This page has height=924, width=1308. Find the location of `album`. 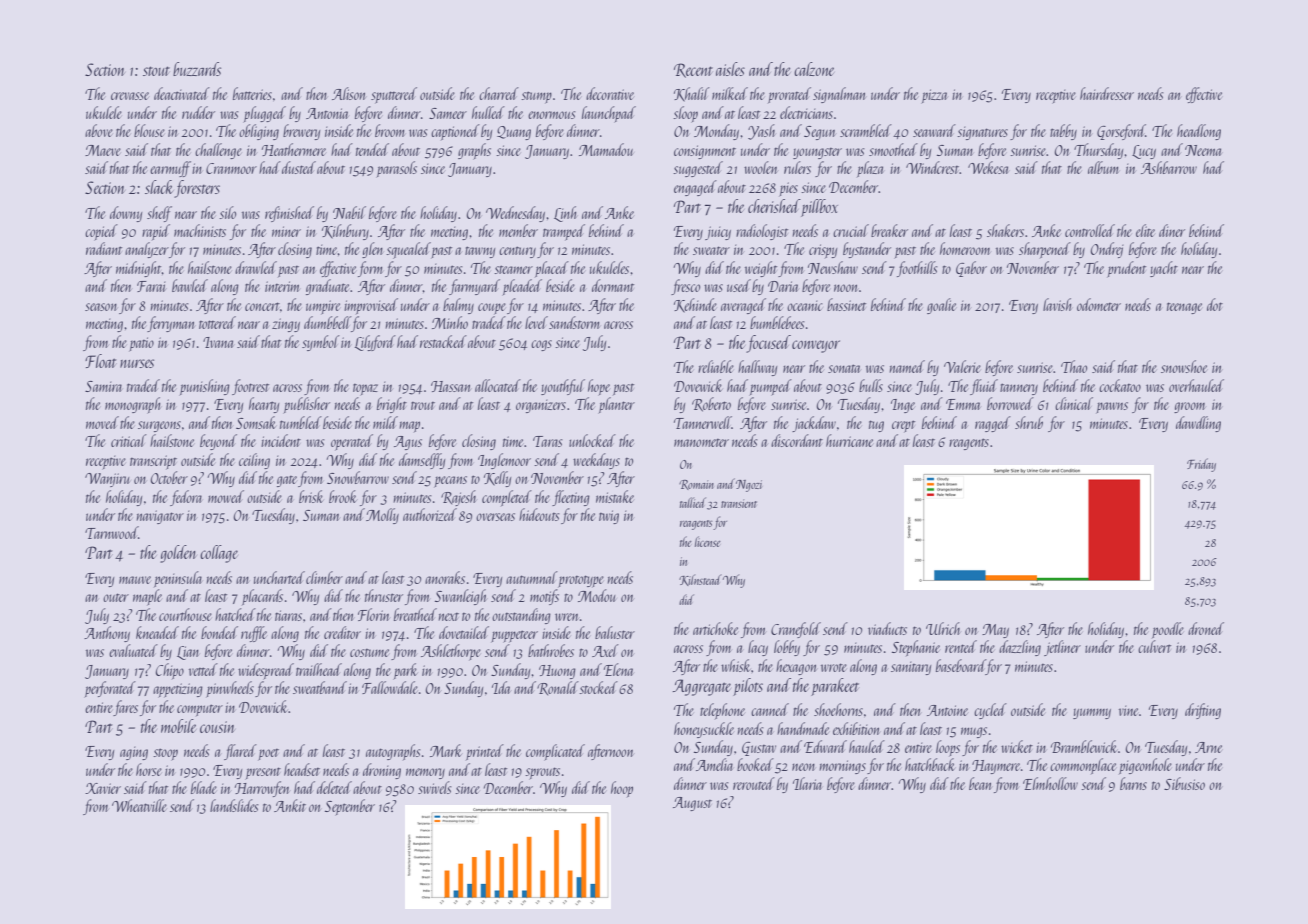

album is located at coordinates (1103, 167).
